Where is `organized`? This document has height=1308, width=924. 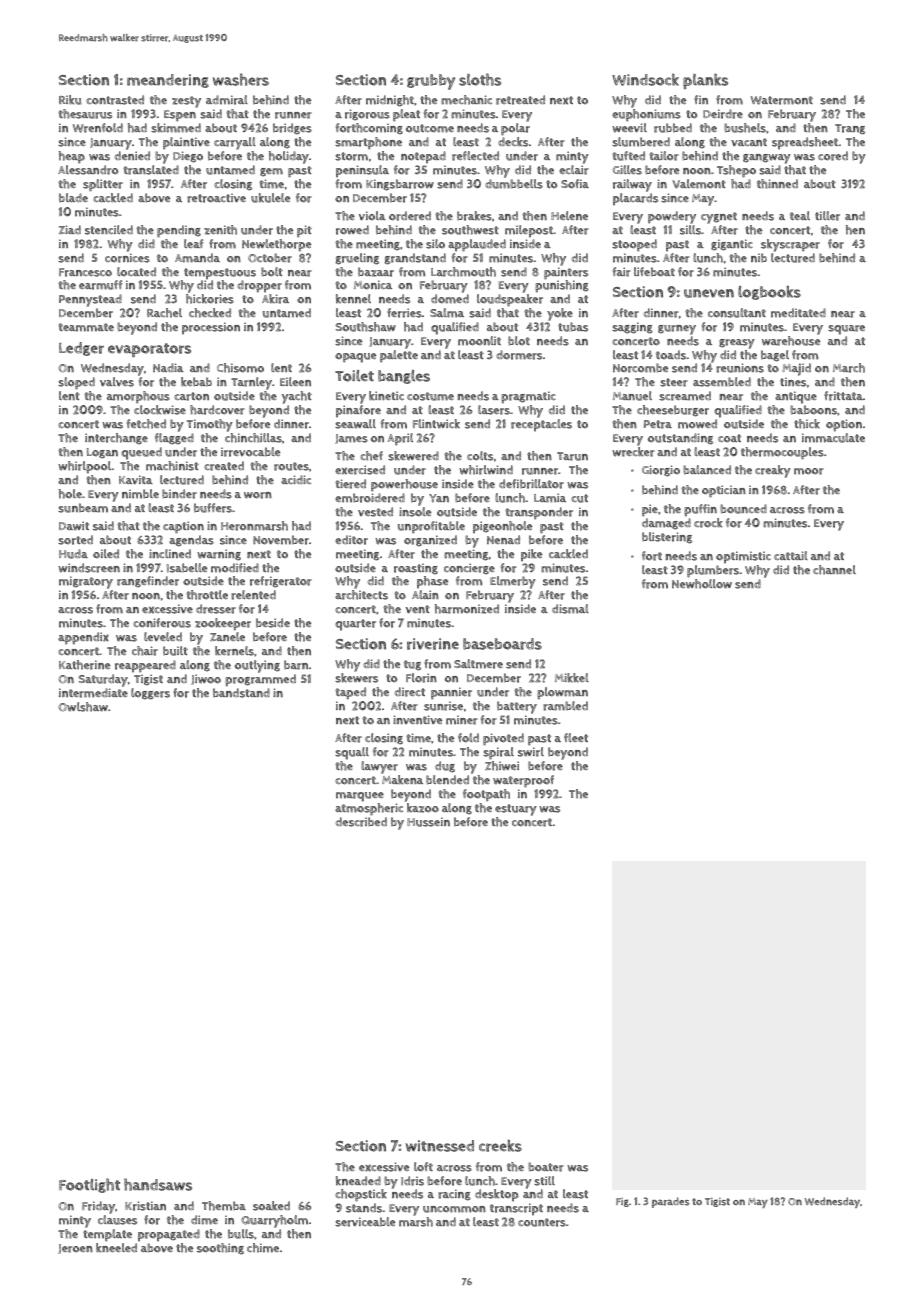
organized is located at coordinates (430, 541).
